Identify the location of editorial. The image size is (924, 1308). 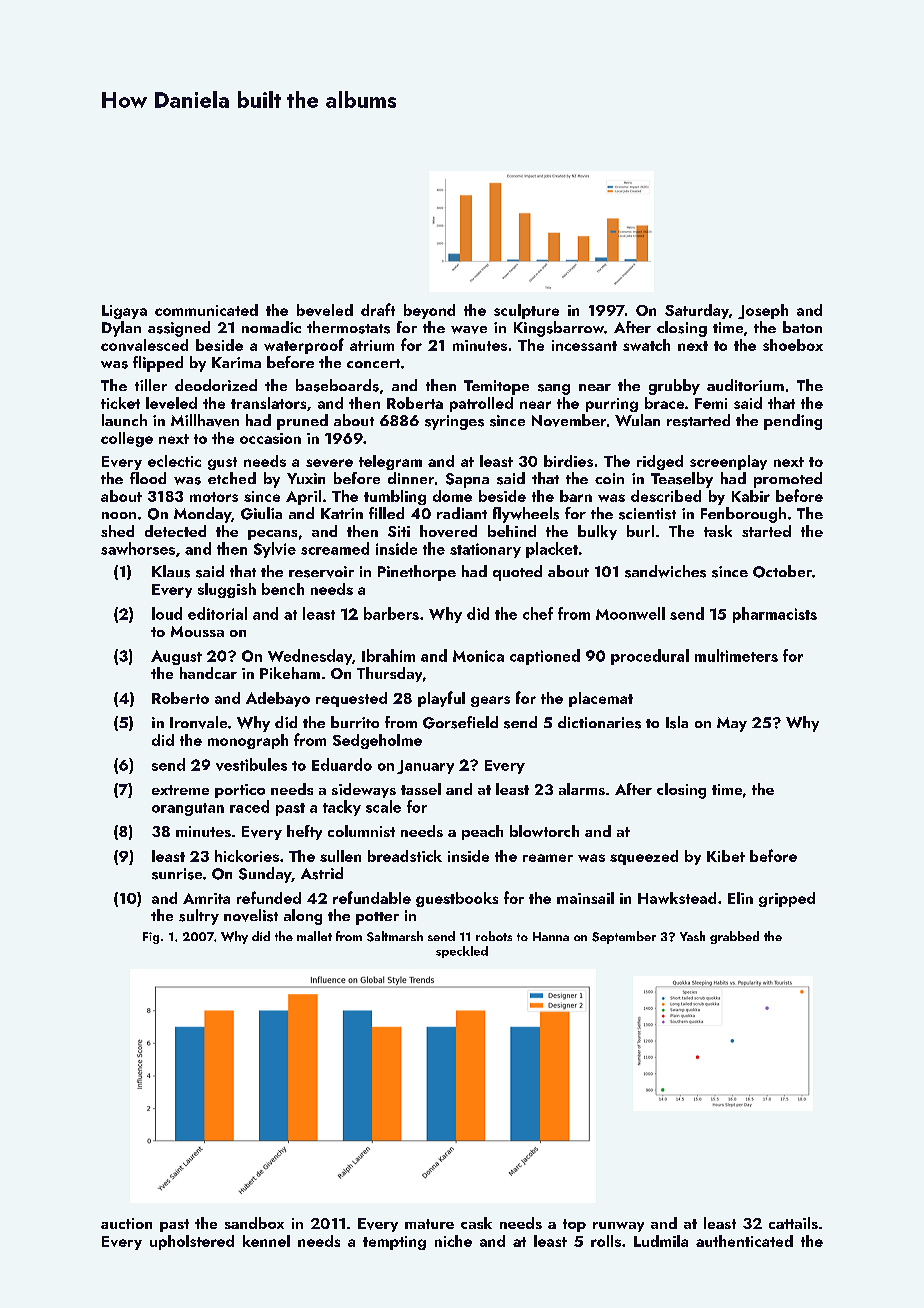
(217, 613).
